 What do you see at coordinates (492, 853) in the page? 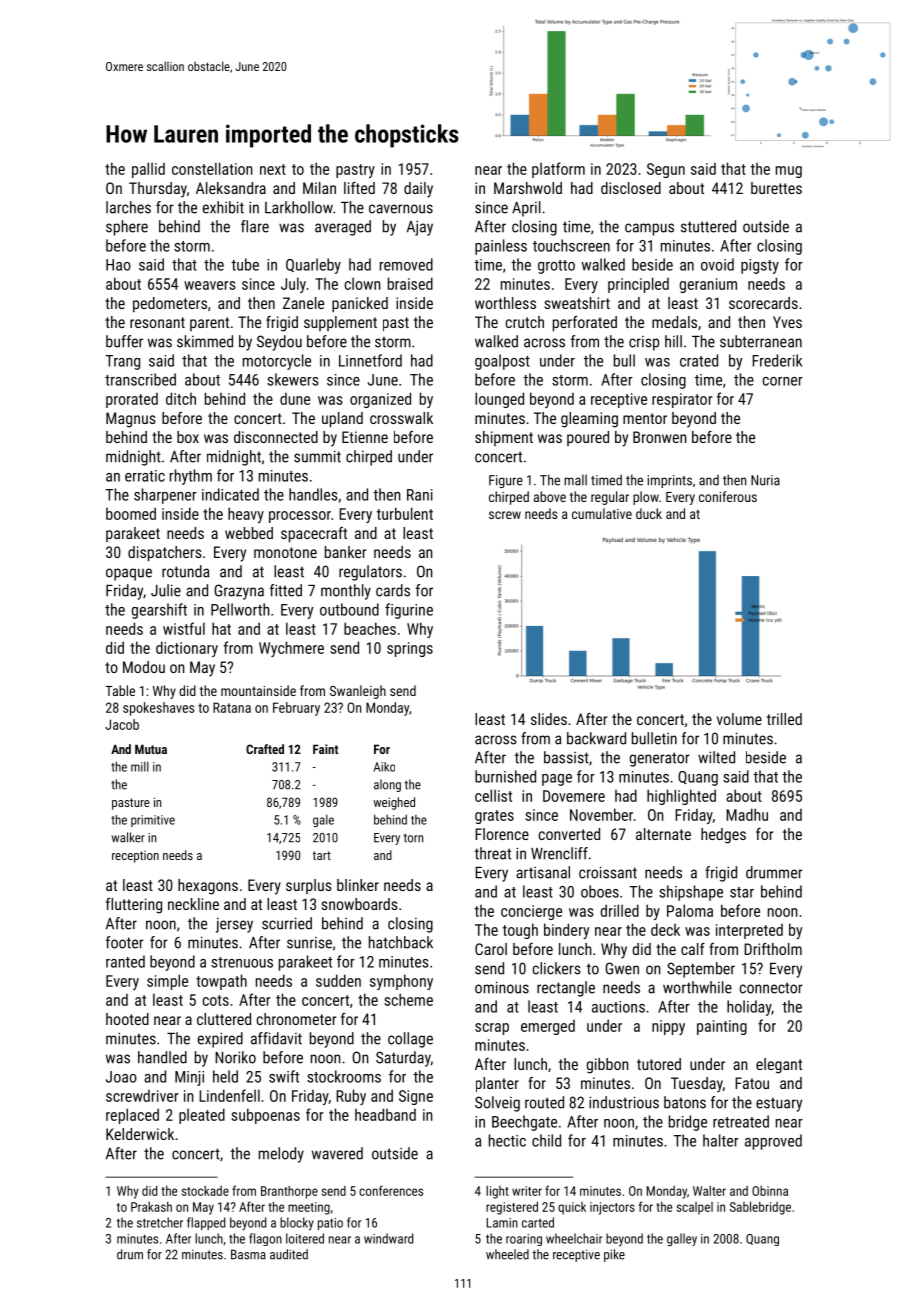
I see `threat` at bounding box center [492, 853].
